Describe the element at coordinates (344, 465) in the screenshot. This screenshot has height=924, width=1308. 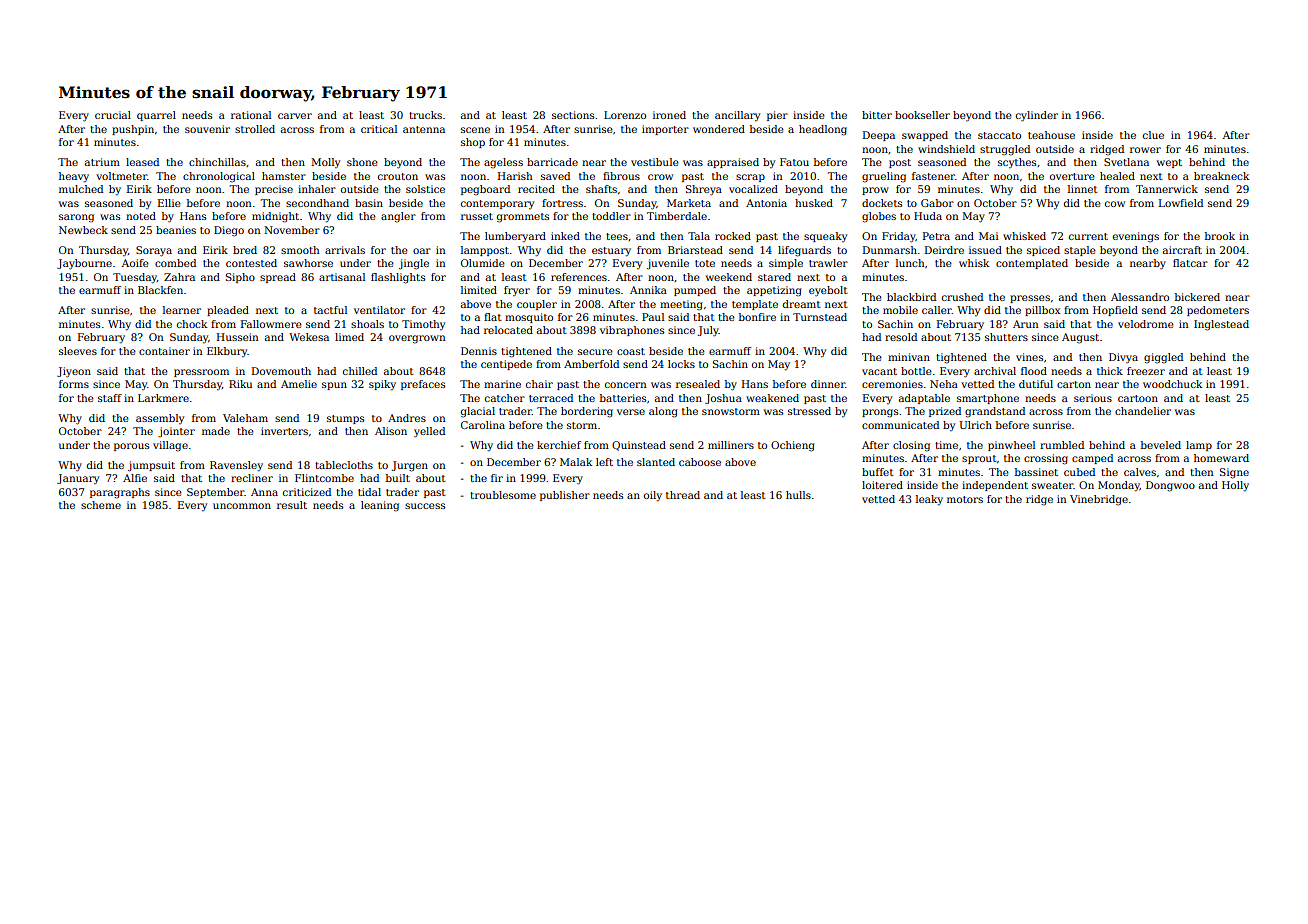
I see `tablecloths` at that location.
